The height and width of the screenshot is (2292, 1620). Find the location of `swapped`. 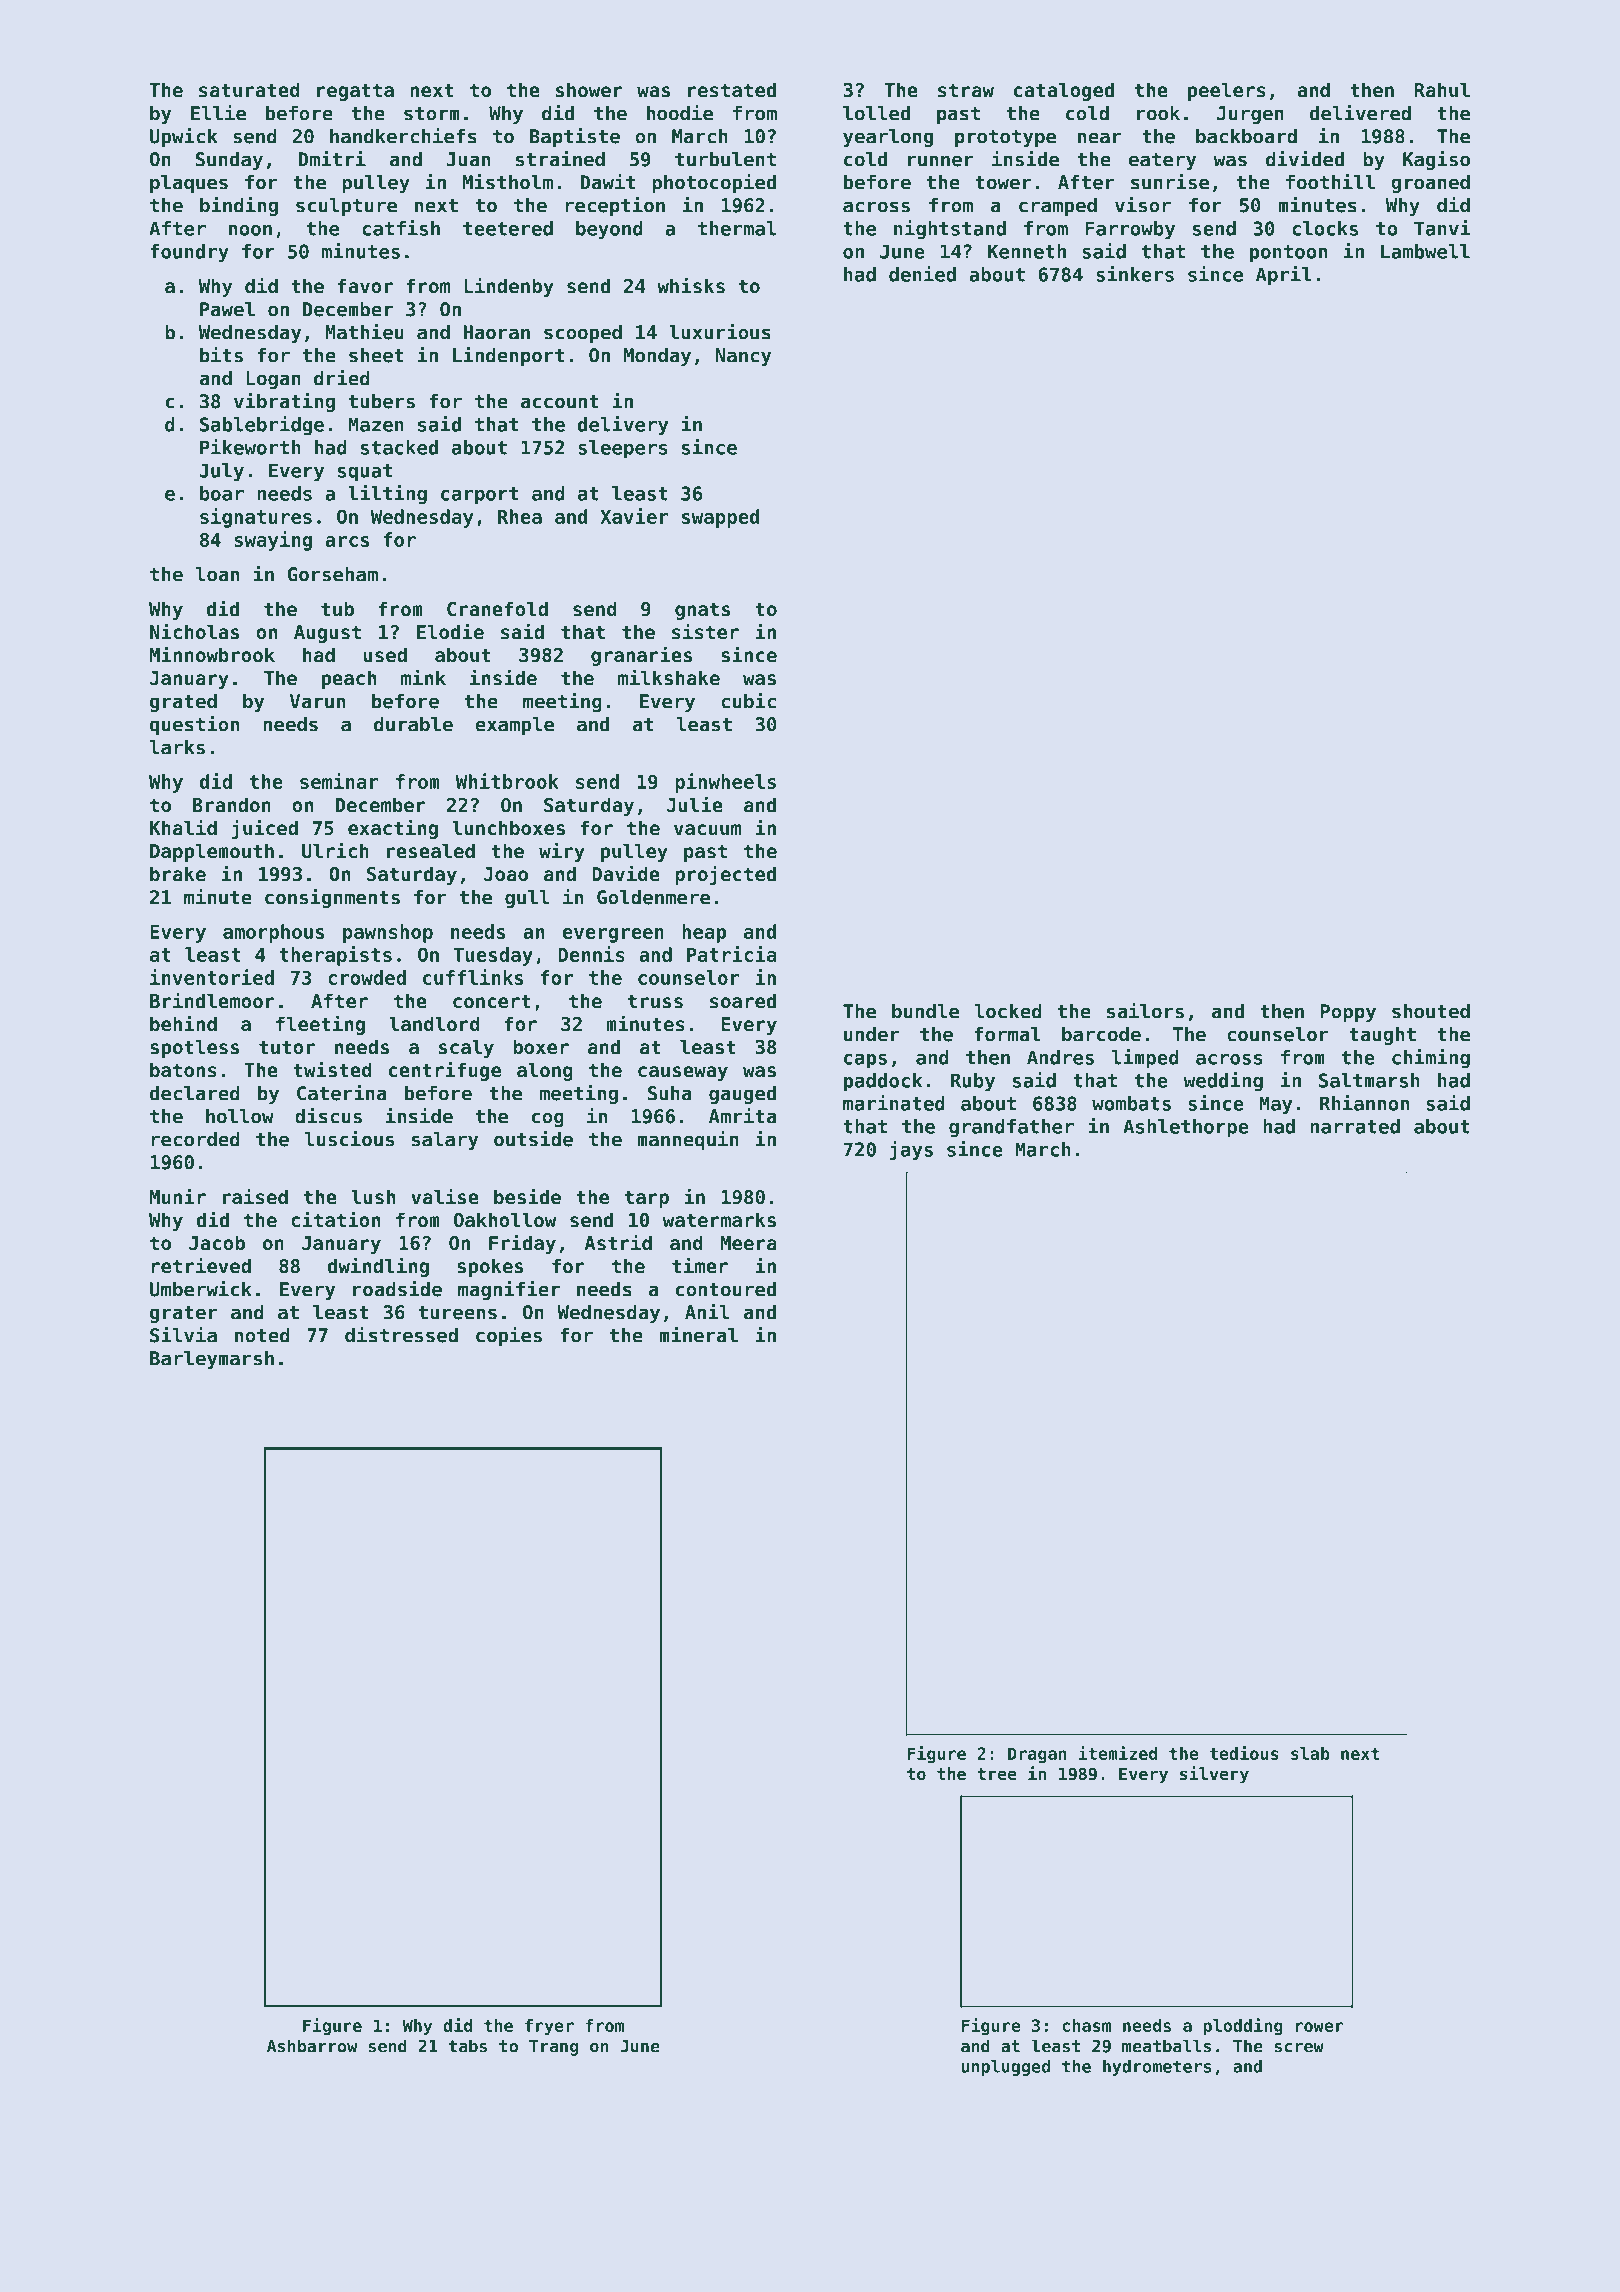

swapped is located at coordinates (720, 518).
